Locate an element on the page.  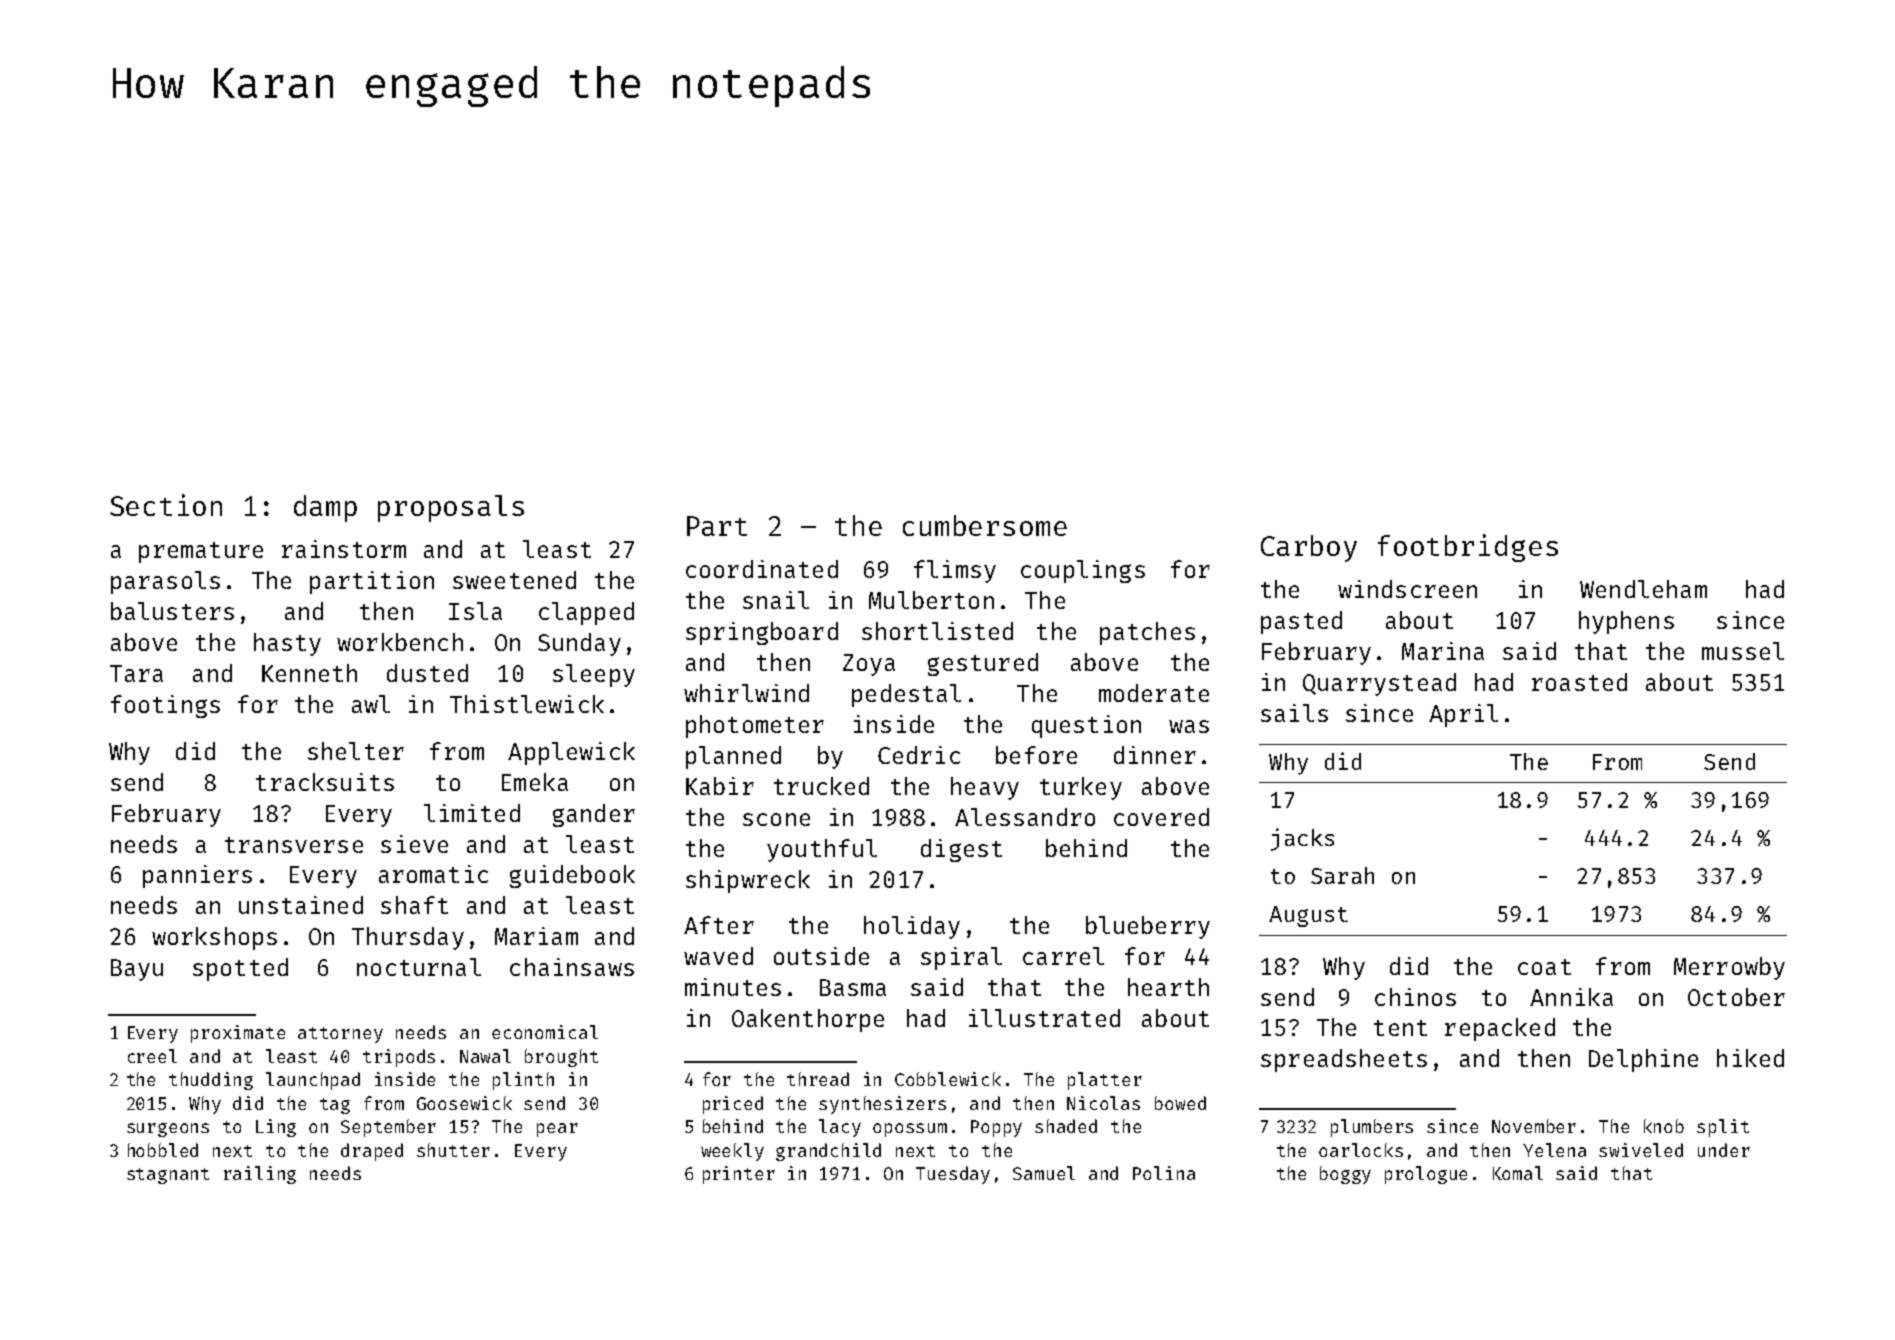
creel is located at coordinates (152, 1056).
